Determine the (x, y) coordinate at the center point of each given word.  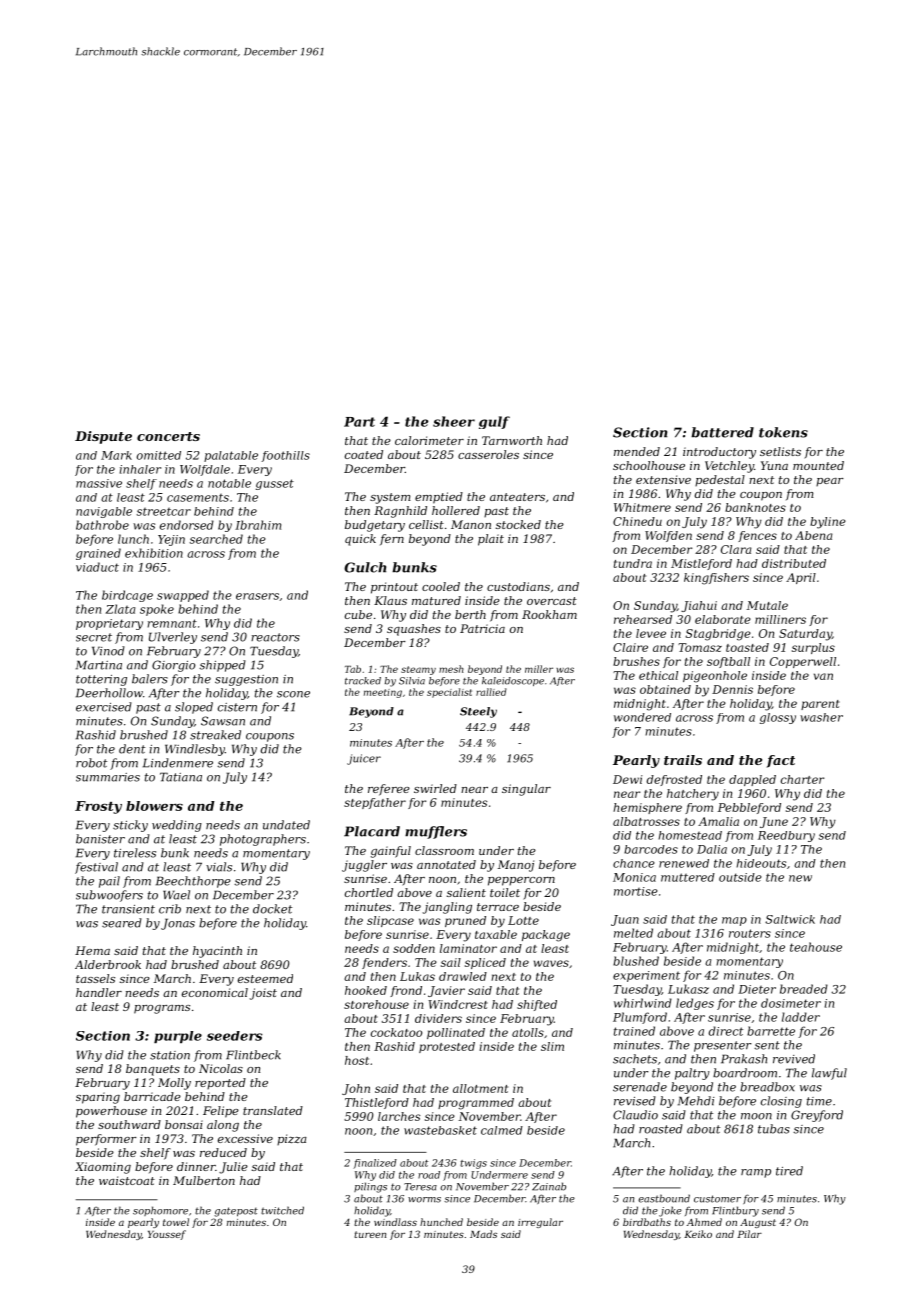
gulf (494, 422)
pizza (292, 1139)
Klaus (390, 600)
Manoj (516, 866)
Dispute (103, 437)
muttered (688, 877)
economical (215, 992)
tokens (783, 432)
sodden (414, 948)
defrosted (674, 780)
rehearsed (643, 619)
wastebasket (440, 1130)
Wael (176, 895)
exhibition (154, 553)
